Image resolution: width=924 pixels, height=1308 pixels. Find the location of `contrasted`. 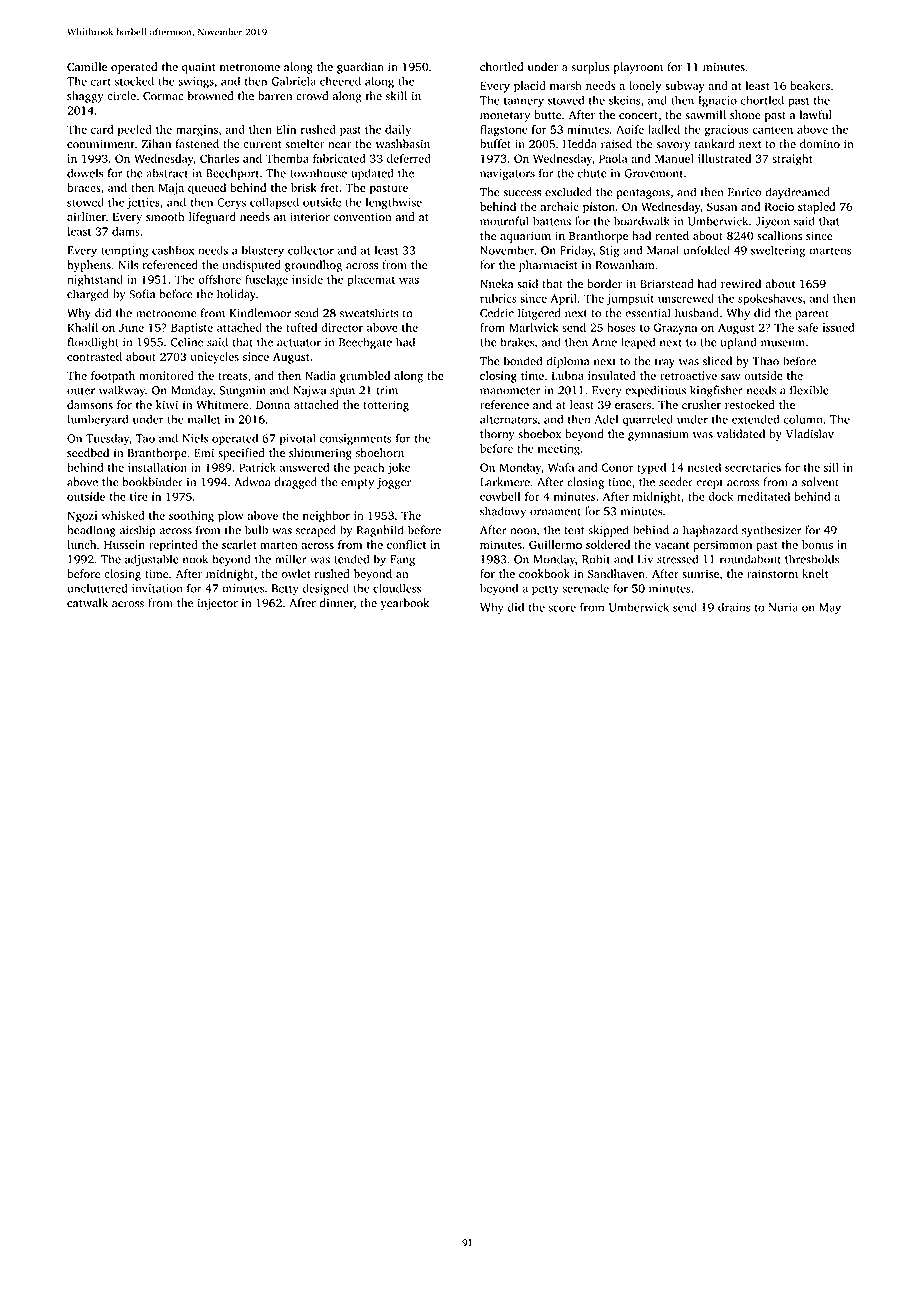

contrasted is located at coordinates (94, 356).
